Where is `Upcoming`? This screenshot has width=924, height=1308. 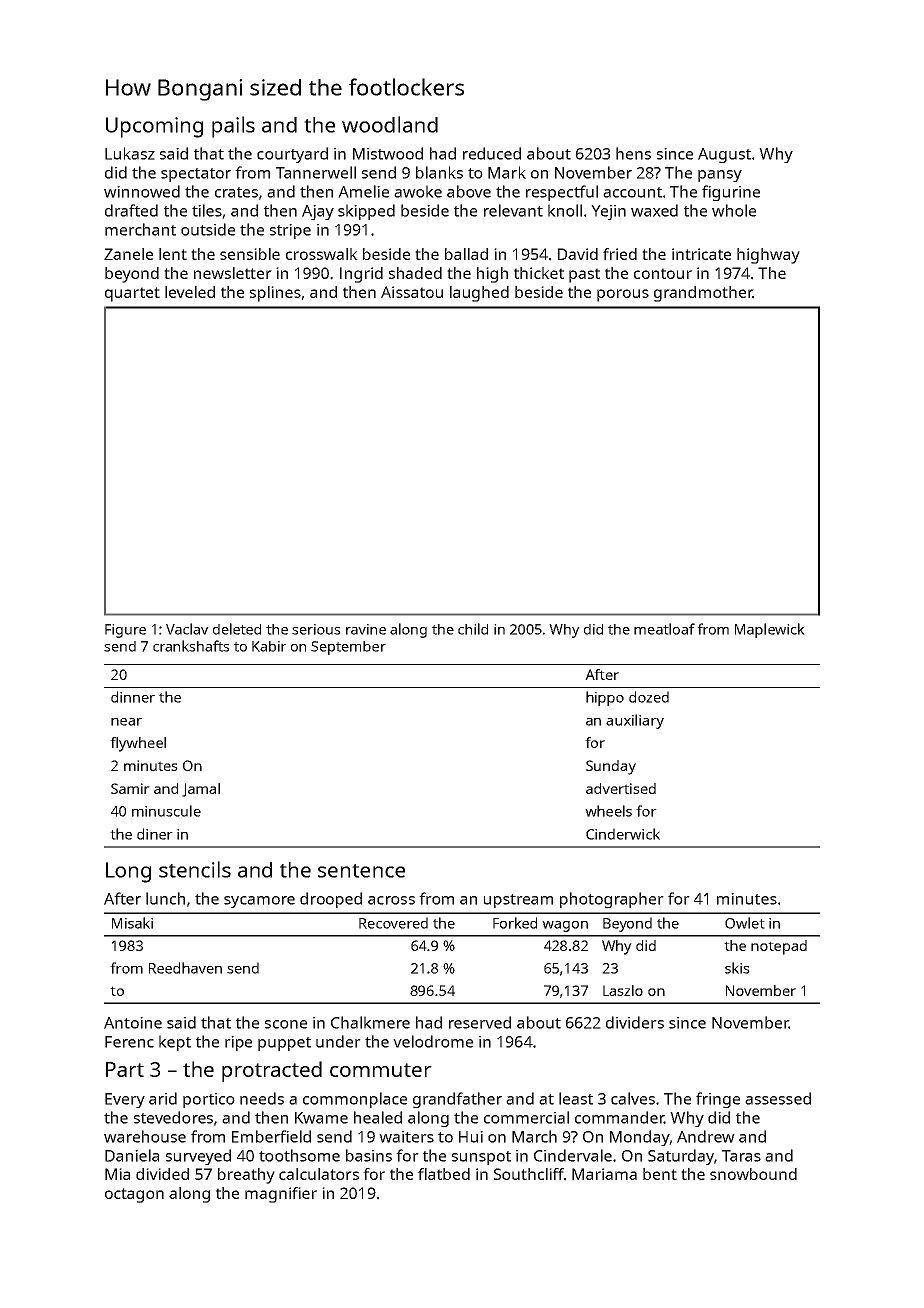 Upcoming is located at coordinates (154, 127).
